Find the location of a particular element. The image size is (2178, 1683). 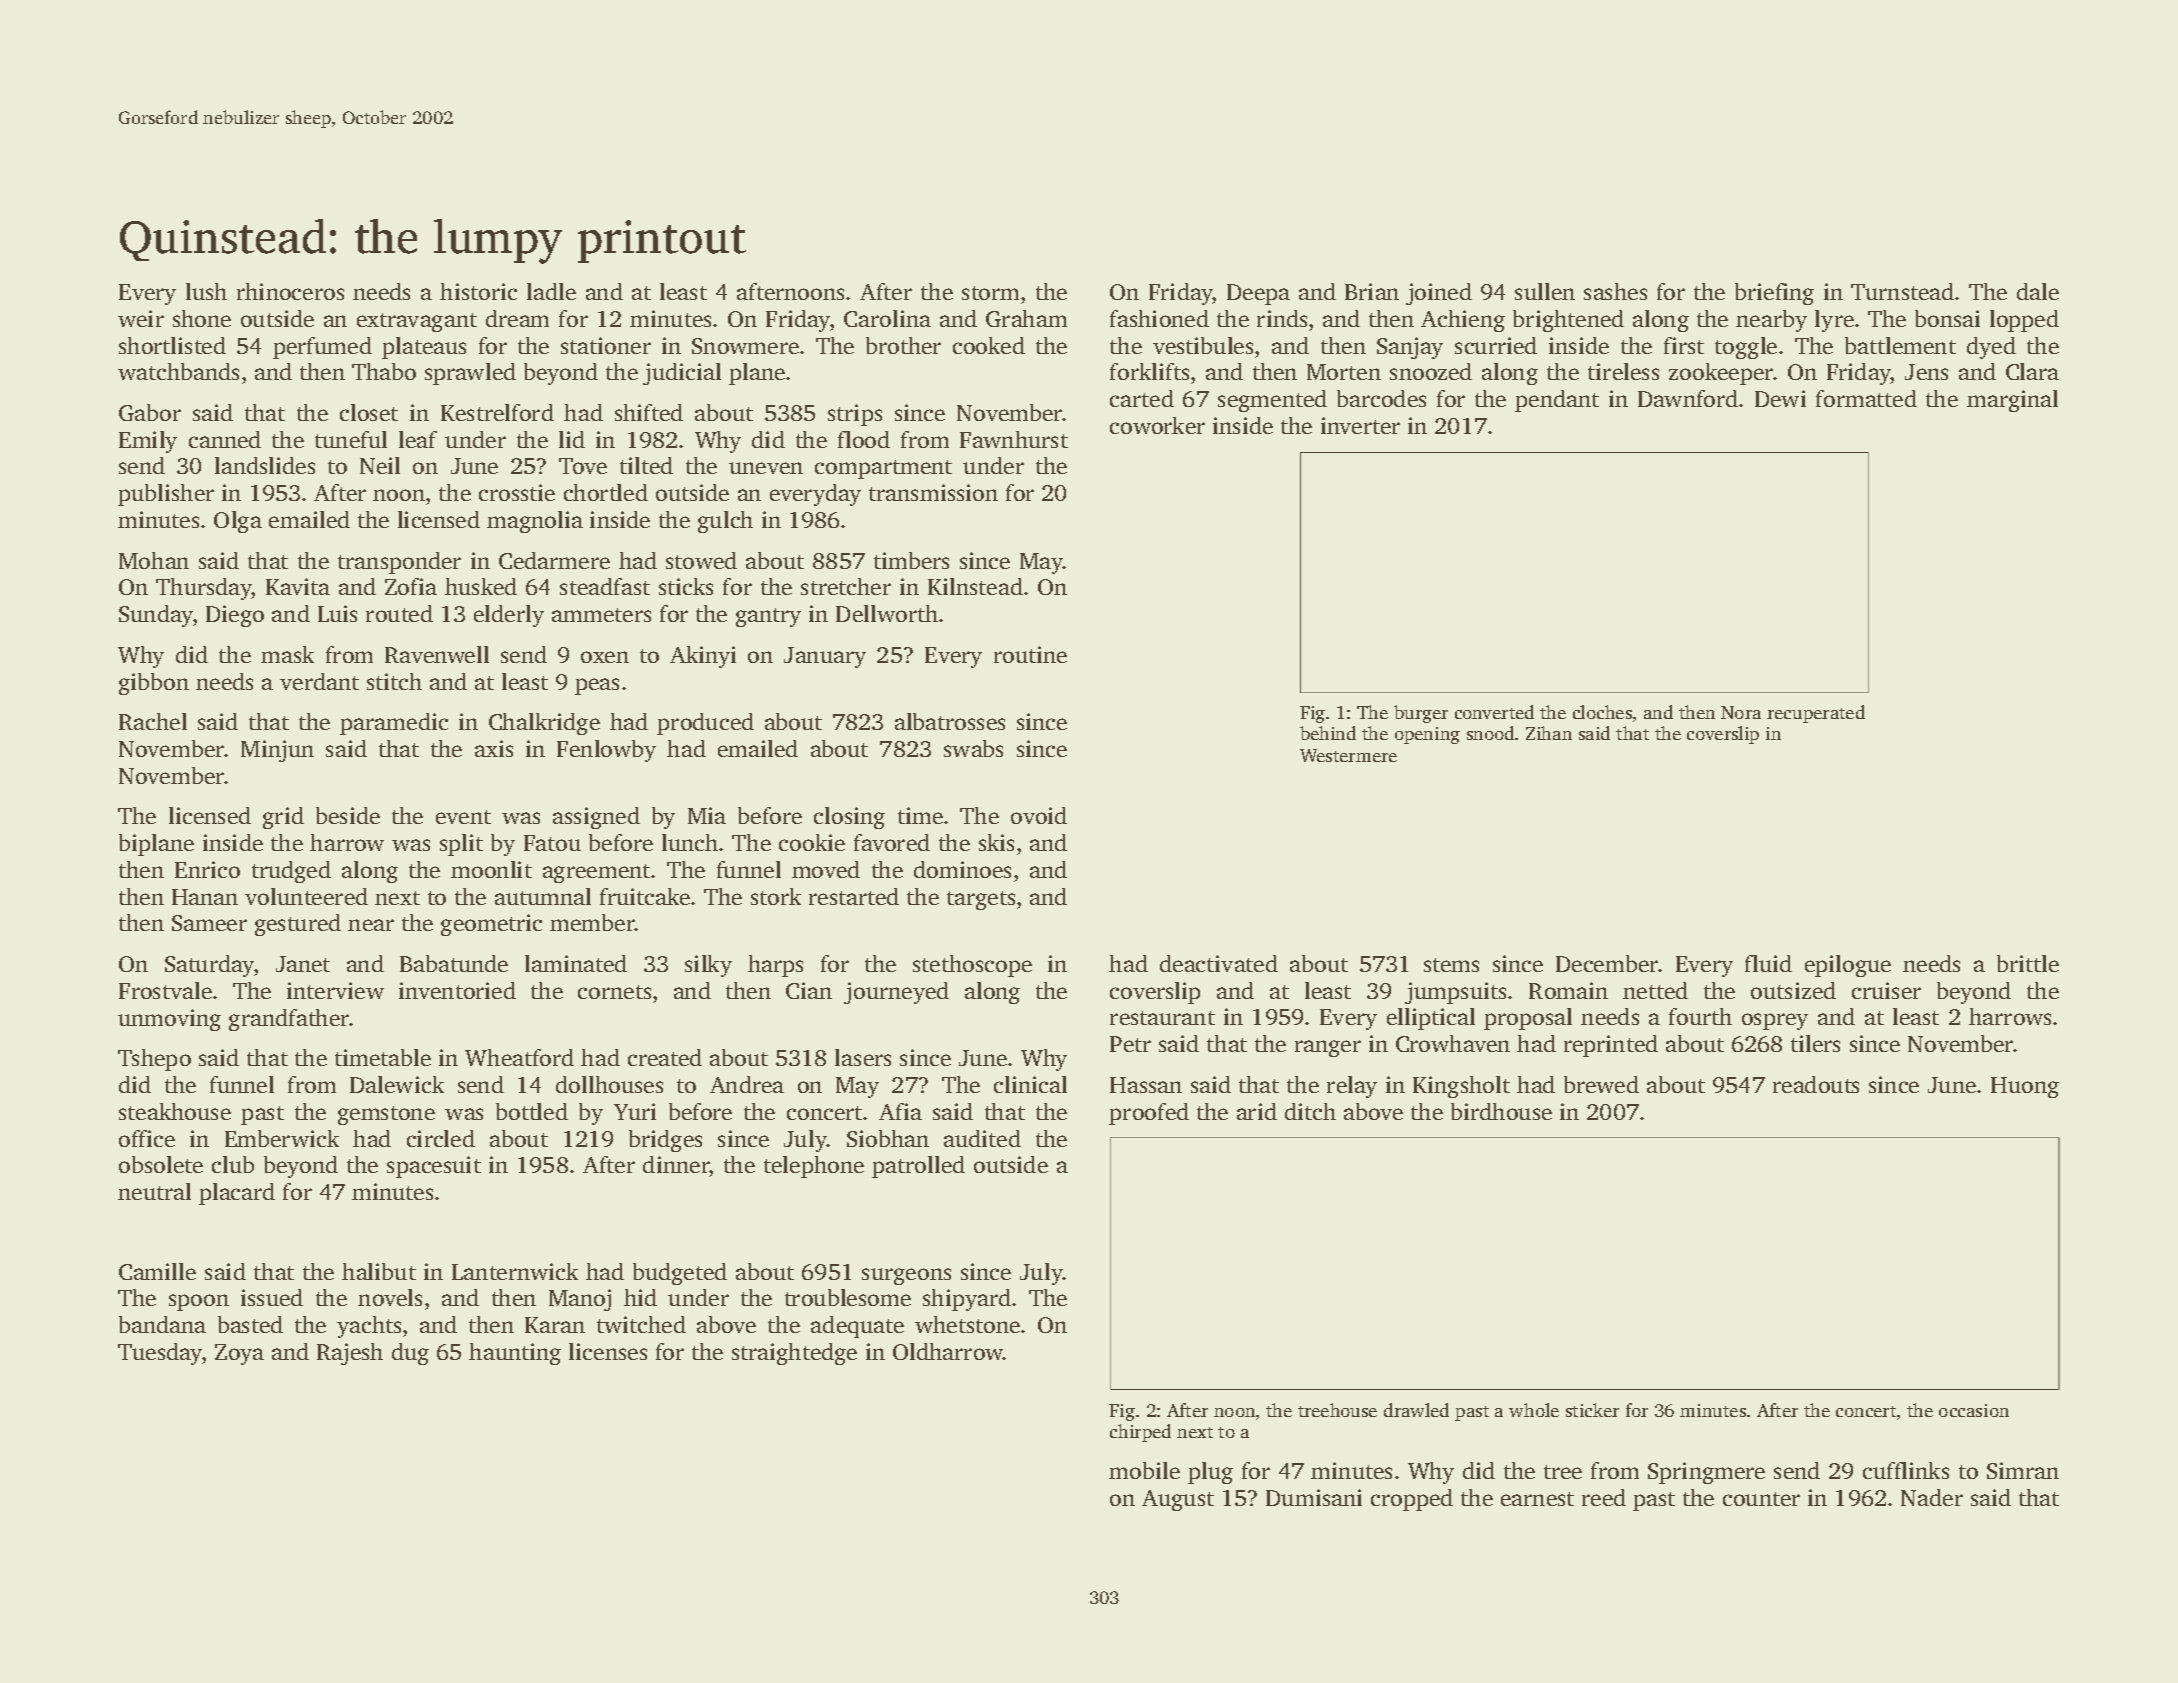

drawled is located at coordinates (1416, 1410).
